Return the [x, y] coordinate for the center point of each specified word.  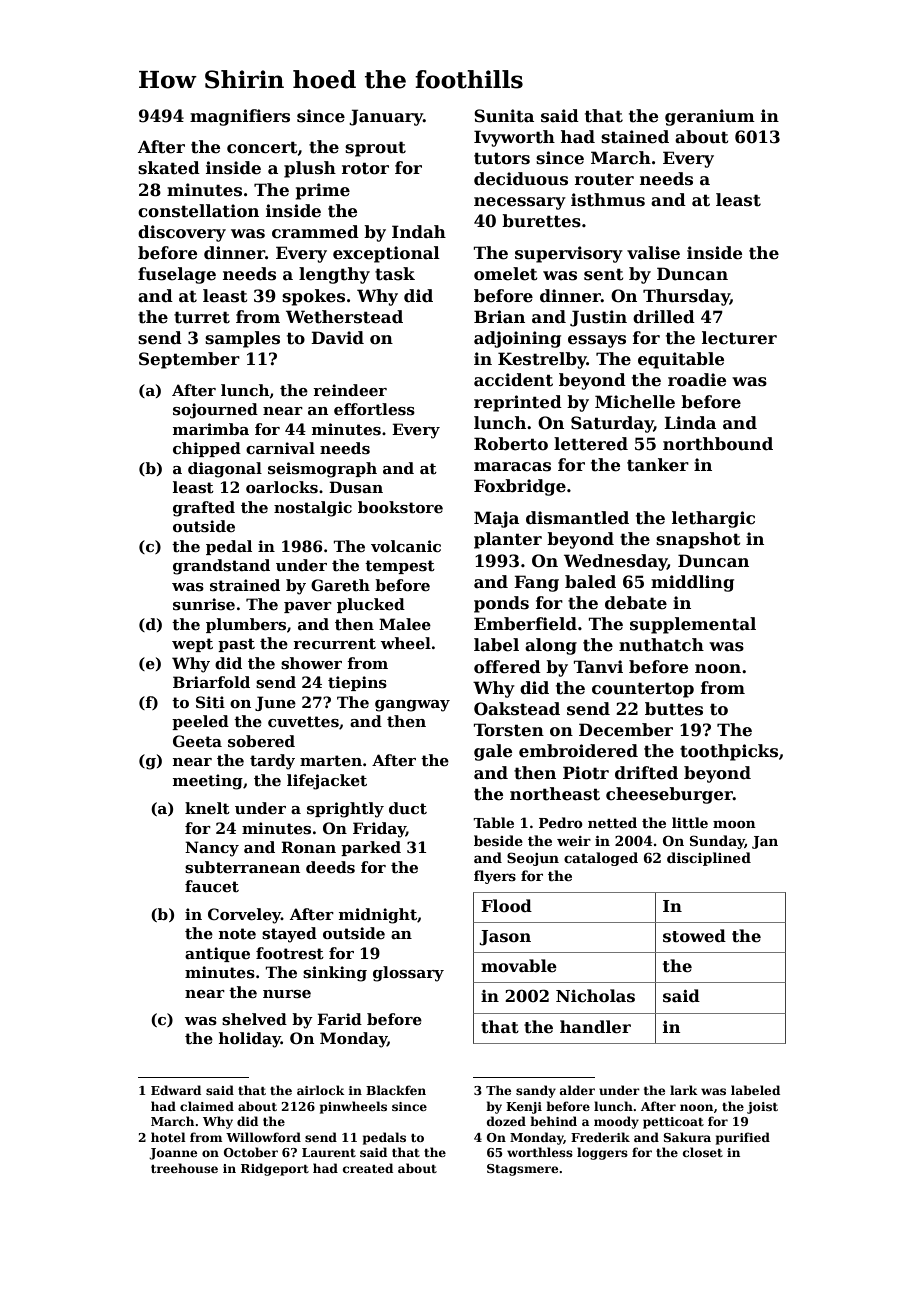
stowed [694, 936]
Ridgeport [275, 1169]
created [368, 1168]
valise [653, 253]
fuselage [177, 275]
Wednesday [615, 562]
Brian [499, 316]
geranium [710, 117]
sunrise [204, 604]
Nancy [212, 849]
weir [574, 841]
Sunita [504, 116]
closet [703, 1152]
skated [169, 168]
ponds [501, 604]
